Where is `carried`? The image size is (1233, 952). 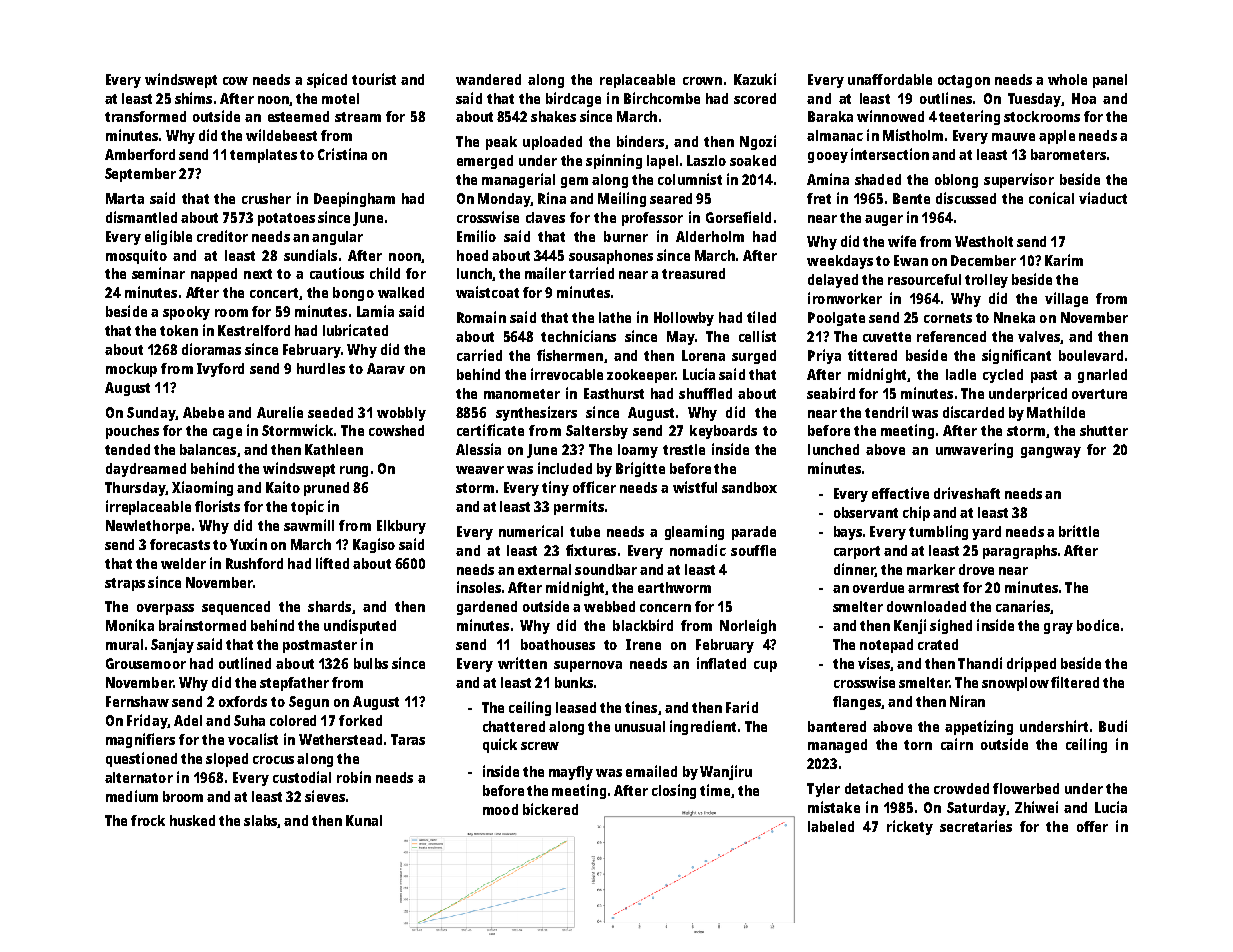 carried is located at coordinates (479, 355).
